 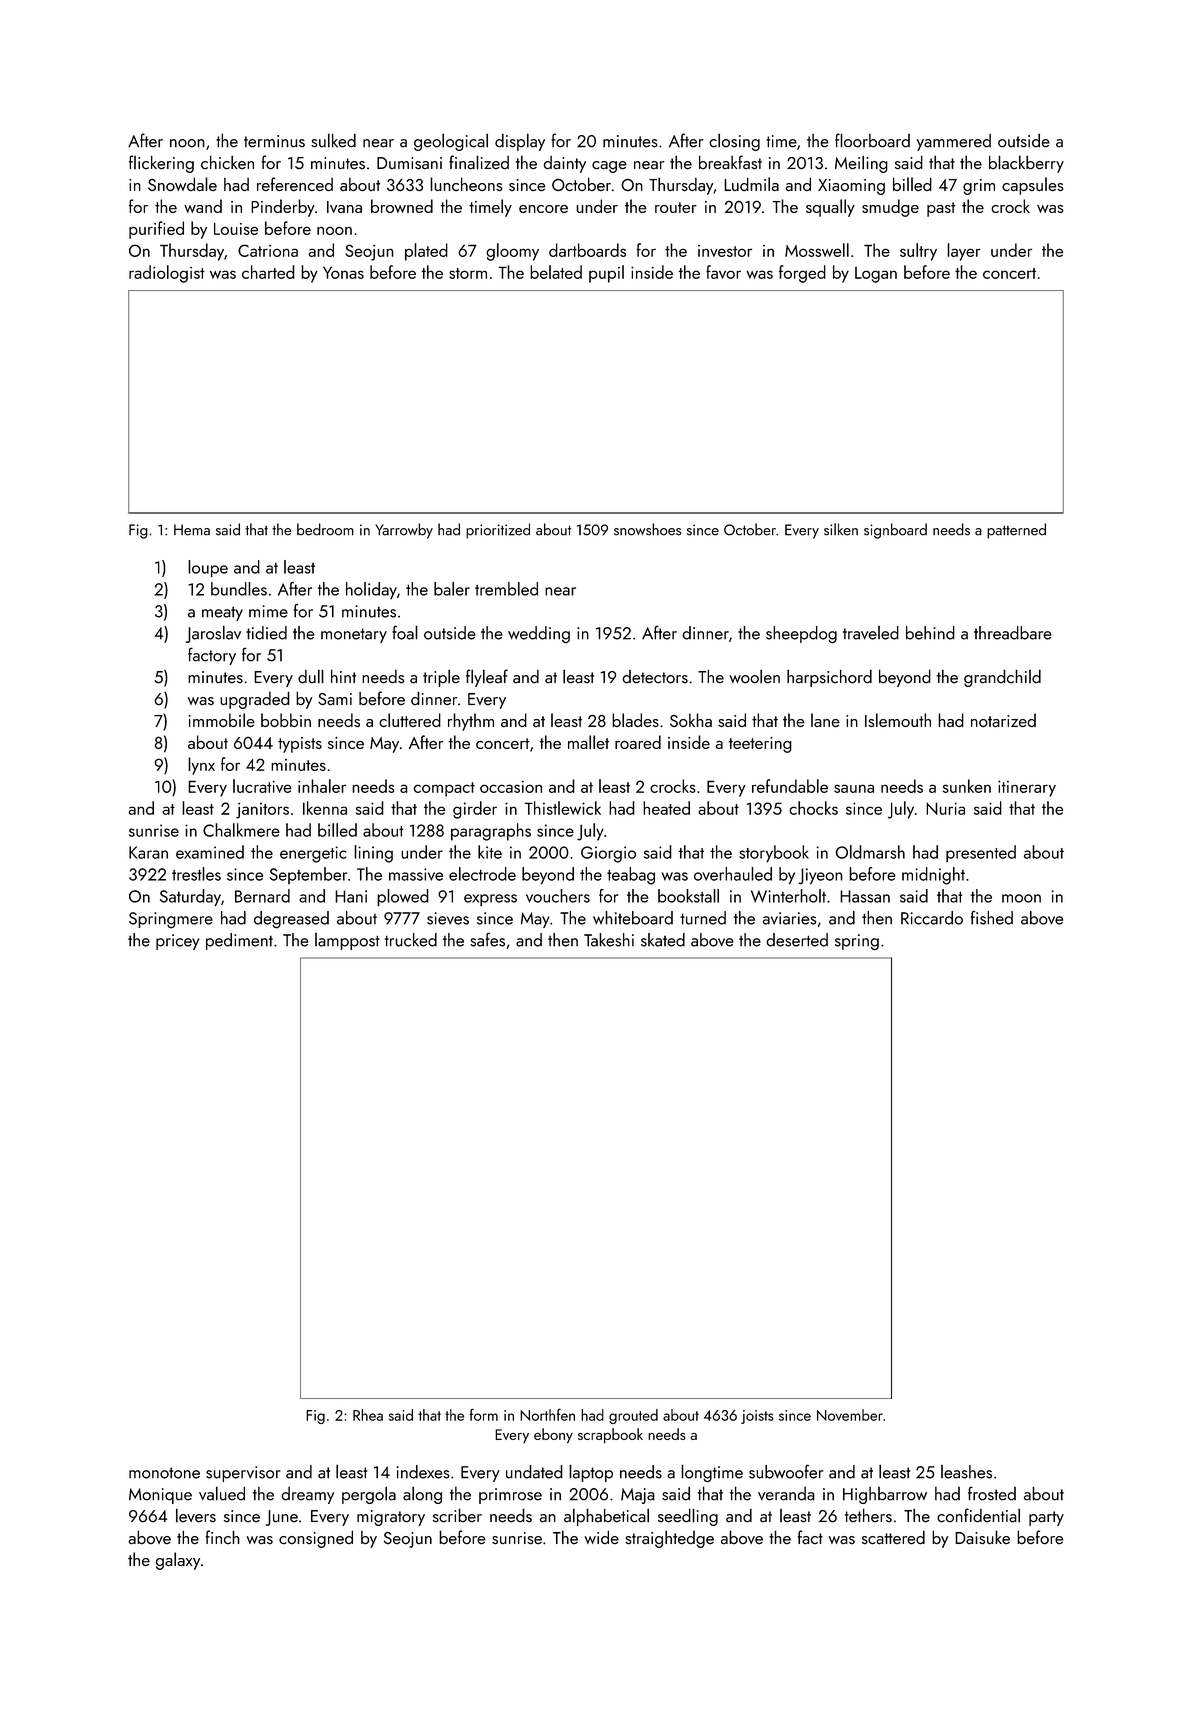 I want to click on radiologist, so click(x=167, y=274).
